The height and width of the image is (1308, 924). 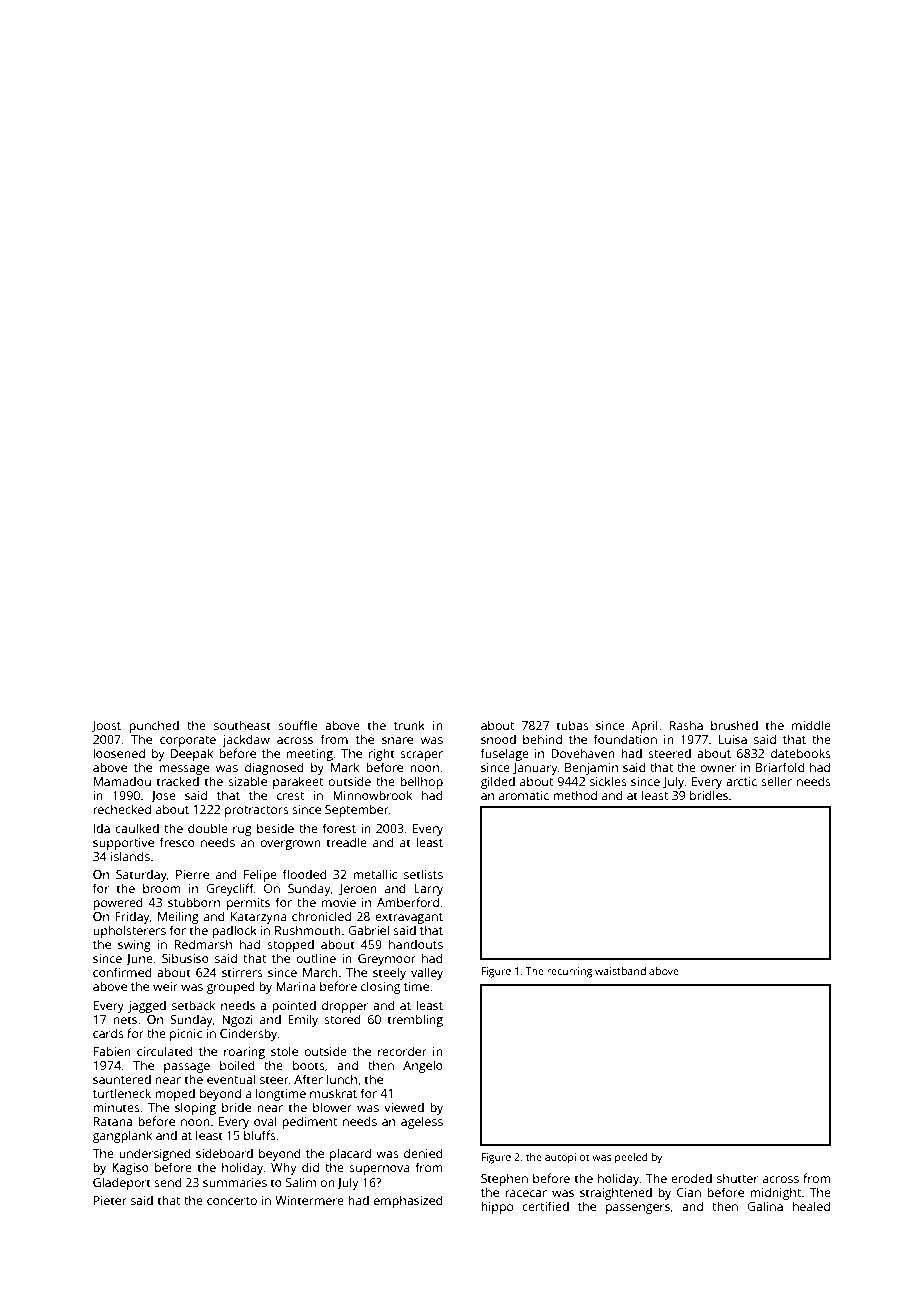 What do you see at coordinates (402, 1051) in the image?
I see `recorder` at bounding box center [402, 1051].
